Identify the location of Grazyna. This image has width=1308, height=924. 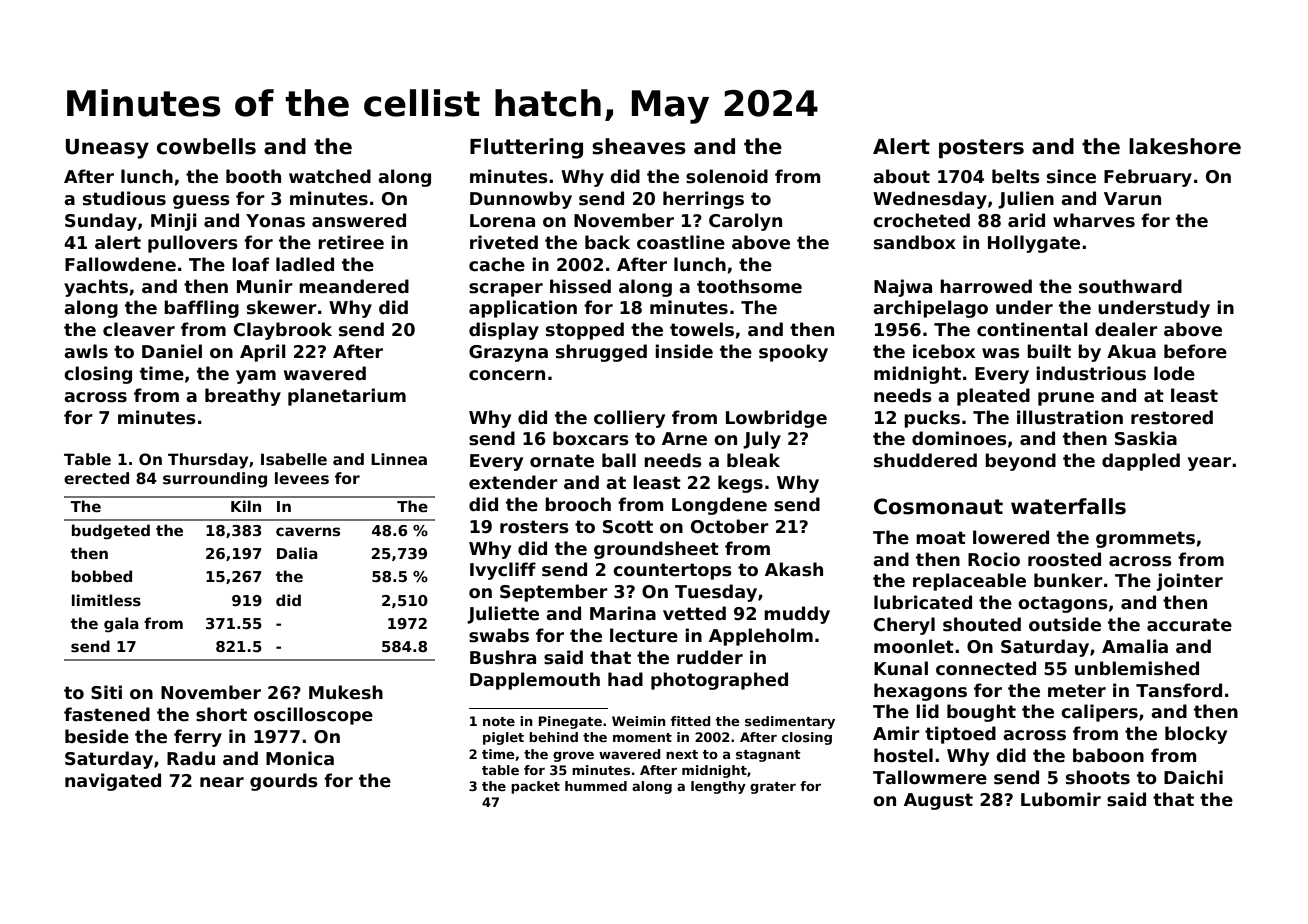
(508, 353).
